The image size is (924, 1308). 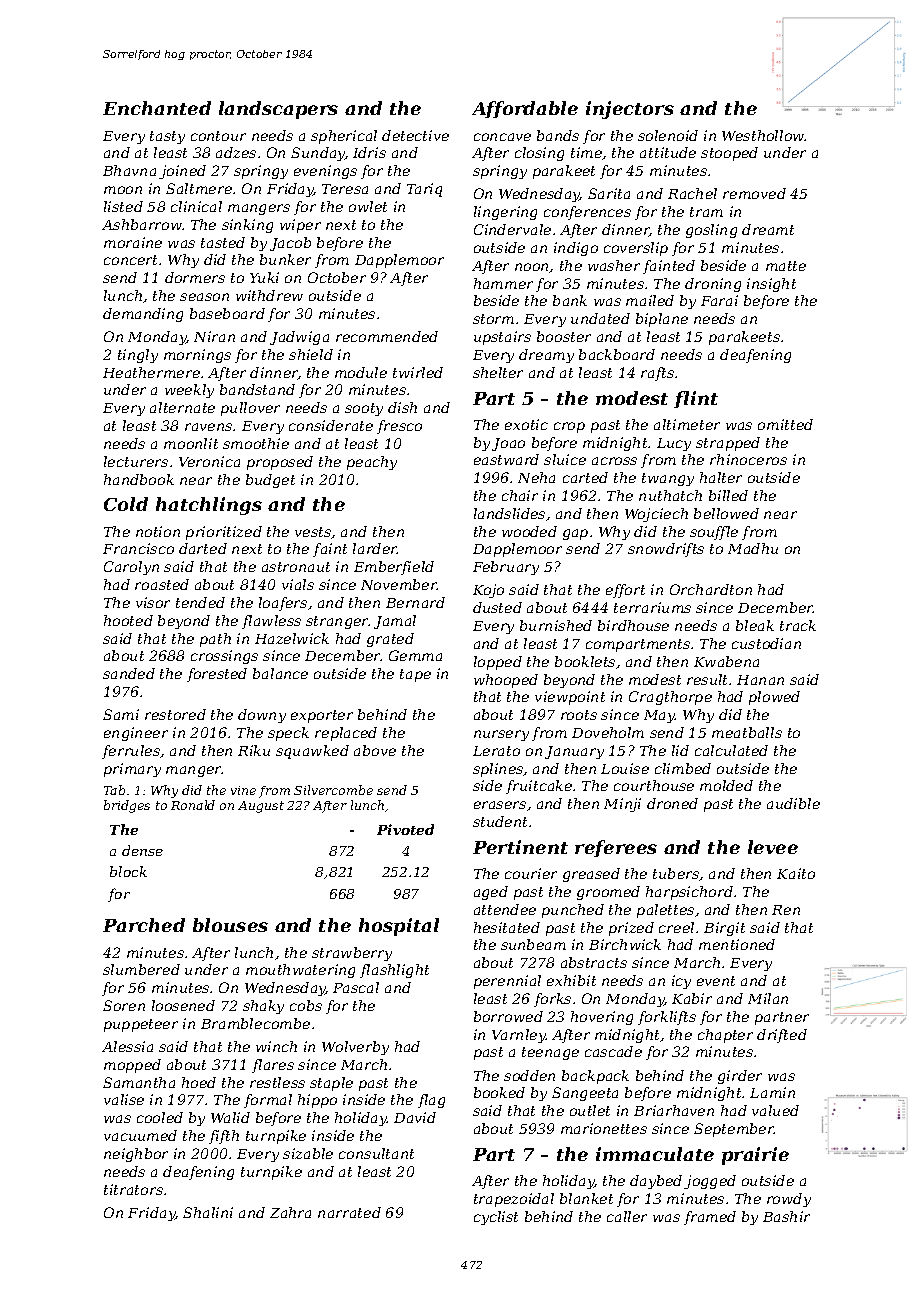 What do you see at coordinates (355, 1048) in the screenshot?
I see `Wolverby` at bounding box center [355, 1048].
